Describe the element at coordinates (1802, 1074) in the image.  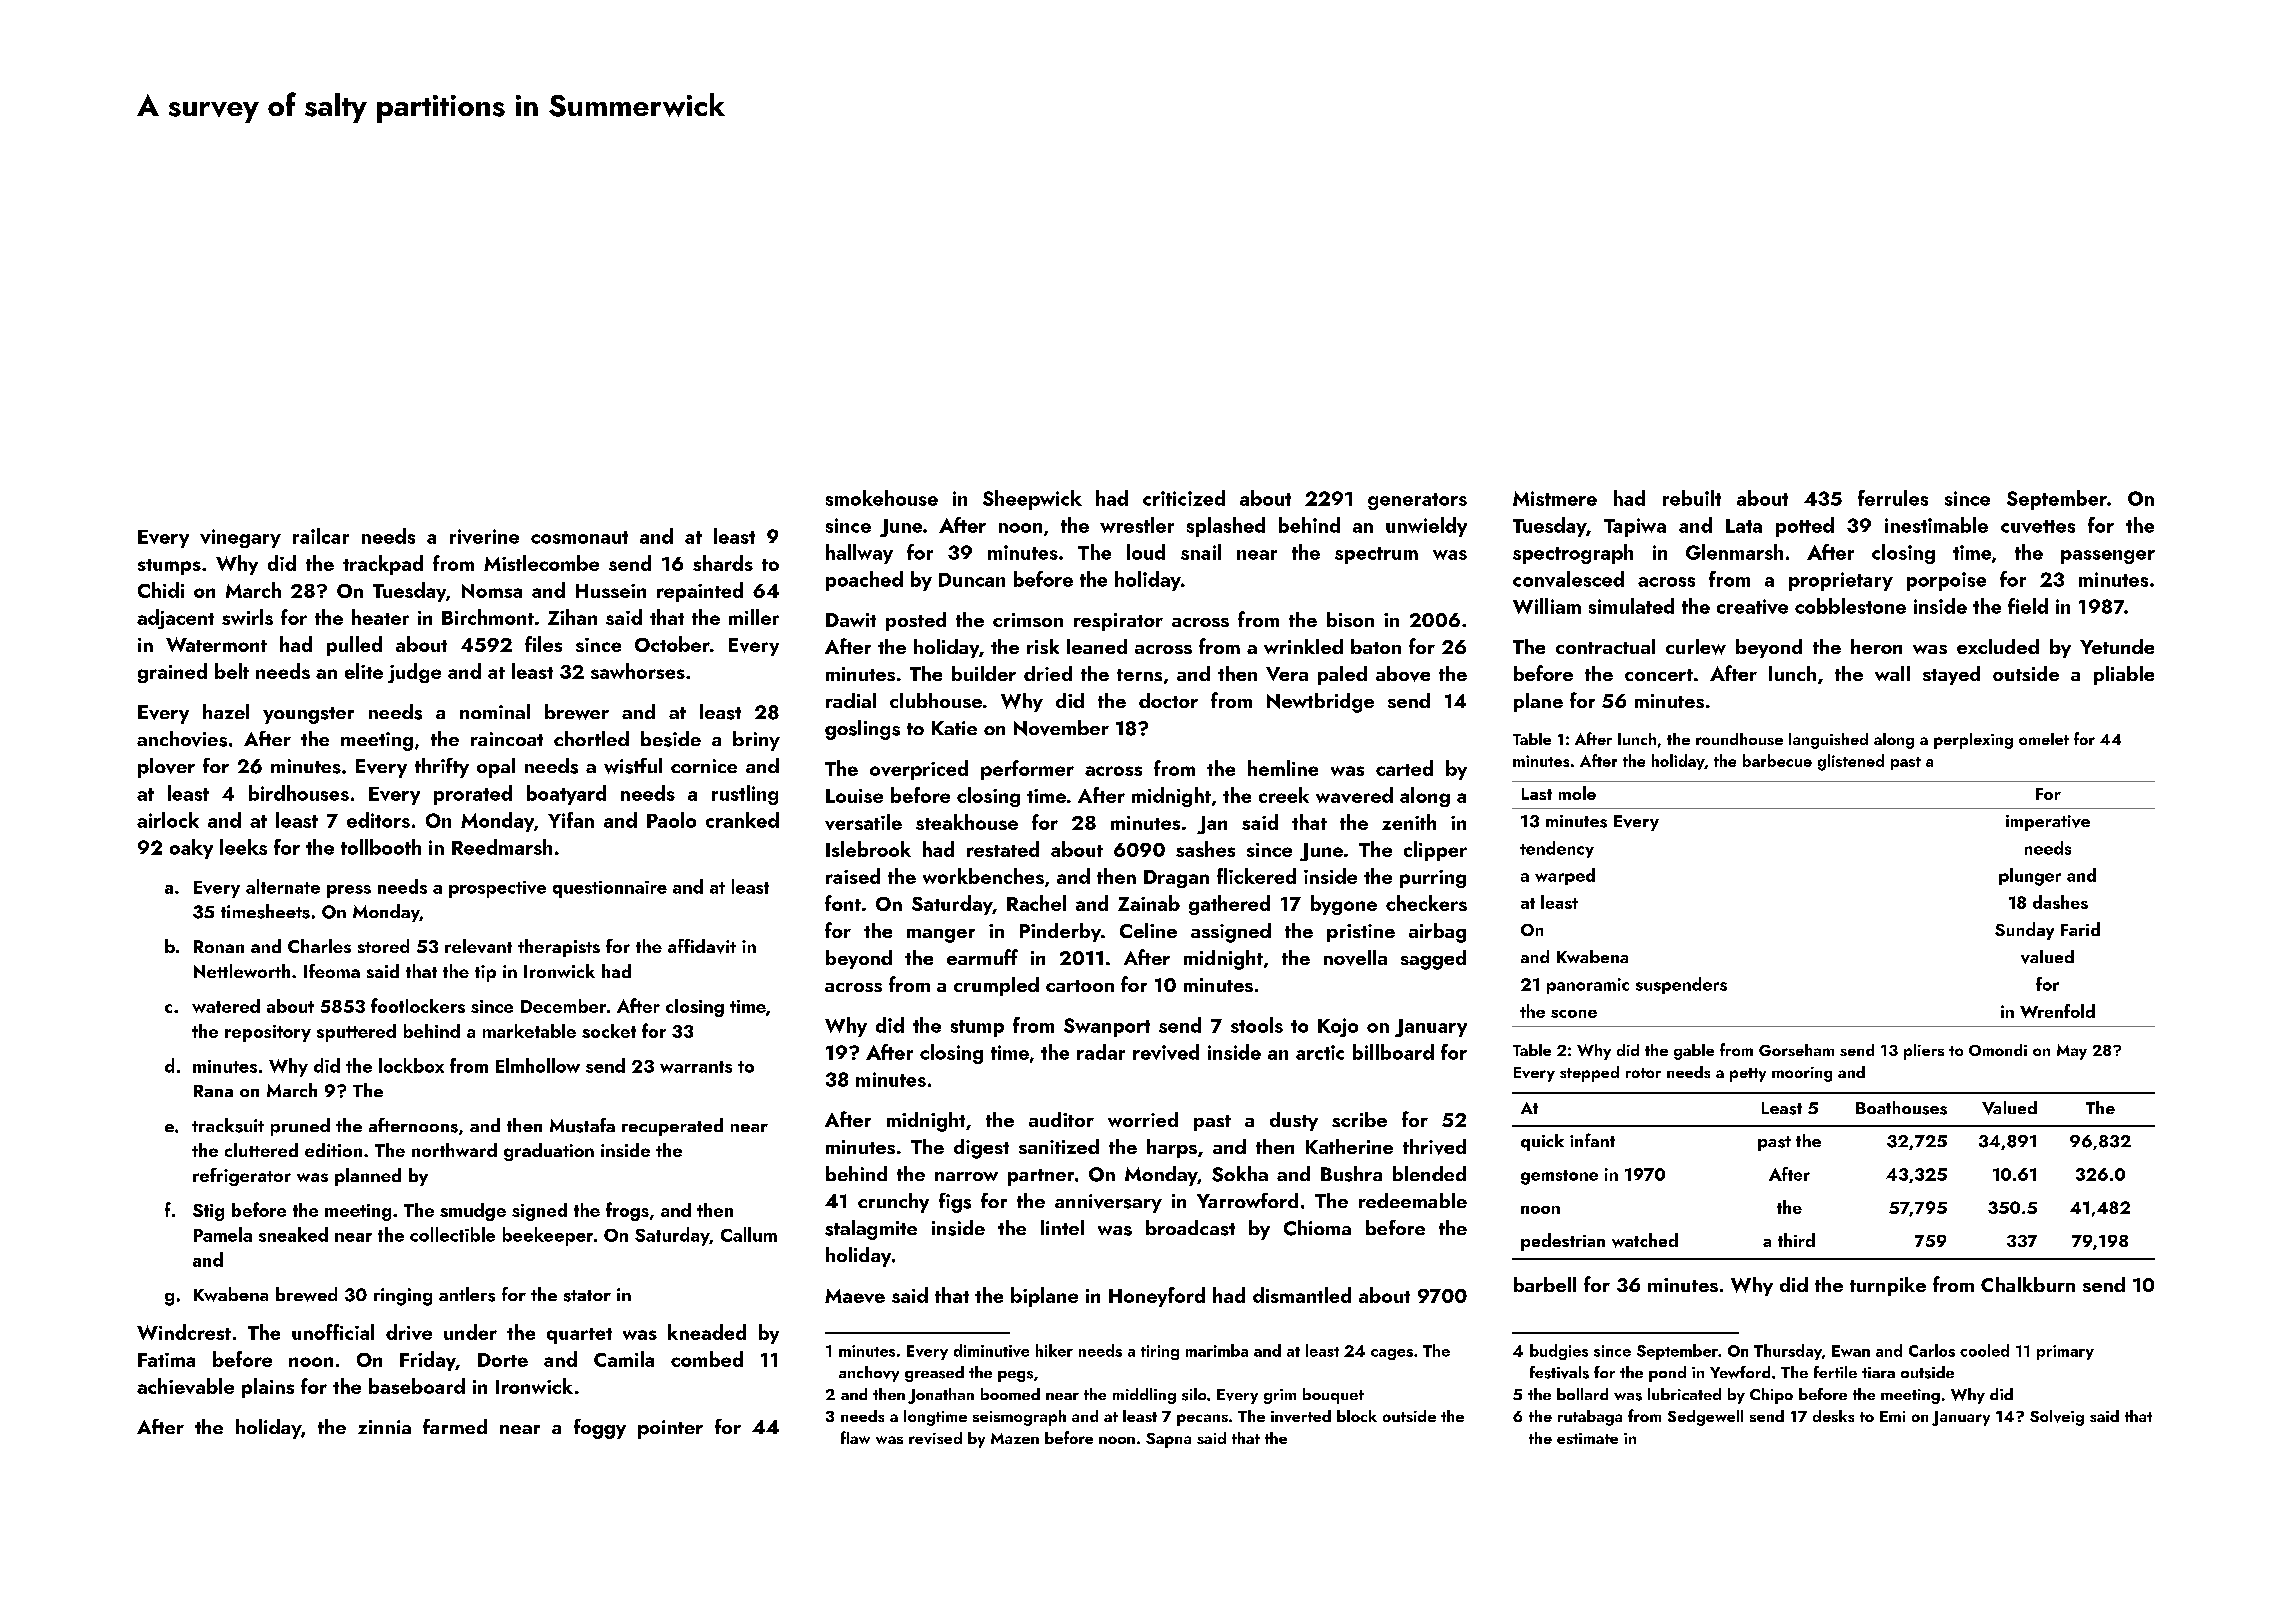
I see `mooring` at that location.
